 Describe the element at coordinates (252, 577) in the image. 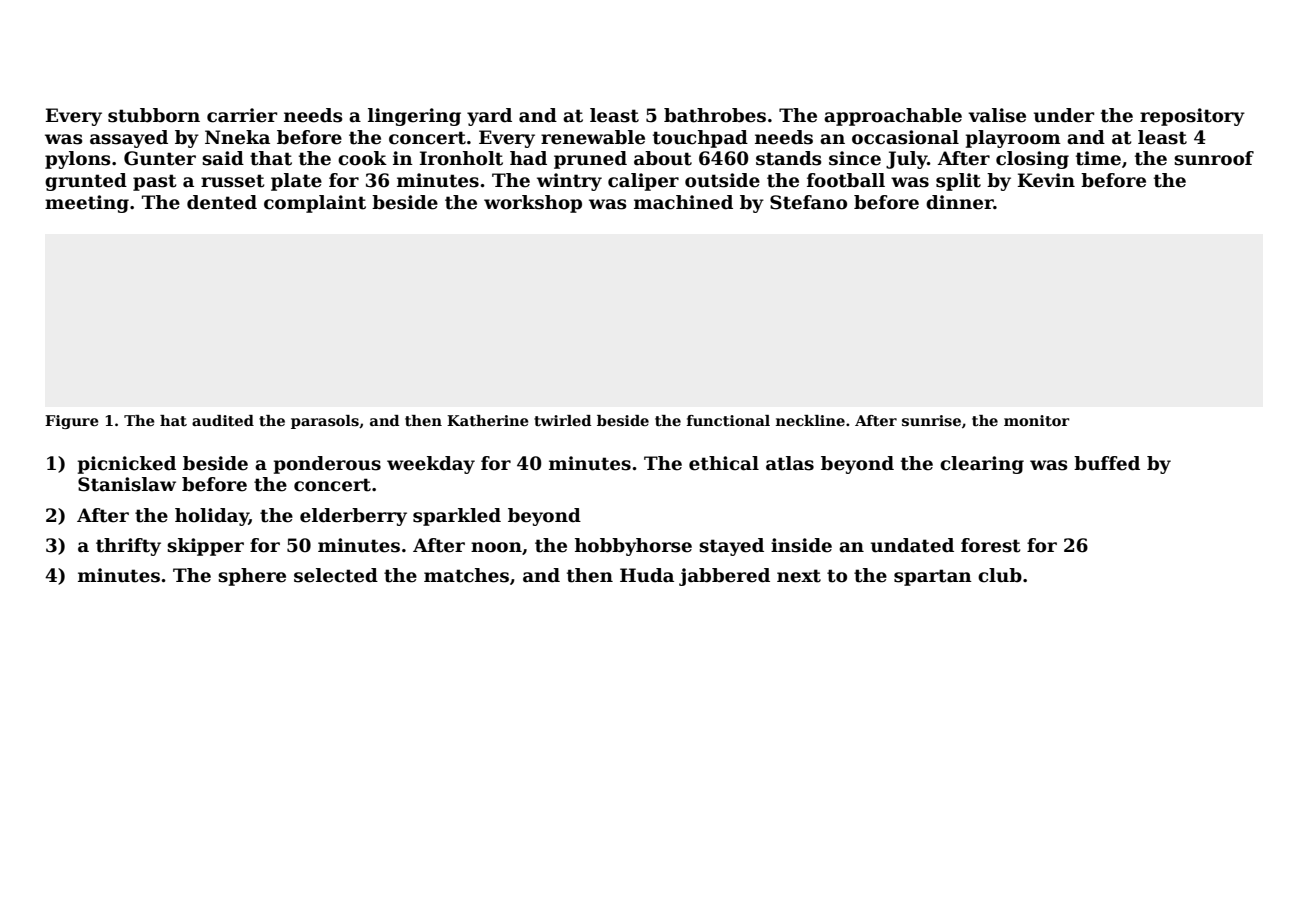

I see `sphere` at that location.
